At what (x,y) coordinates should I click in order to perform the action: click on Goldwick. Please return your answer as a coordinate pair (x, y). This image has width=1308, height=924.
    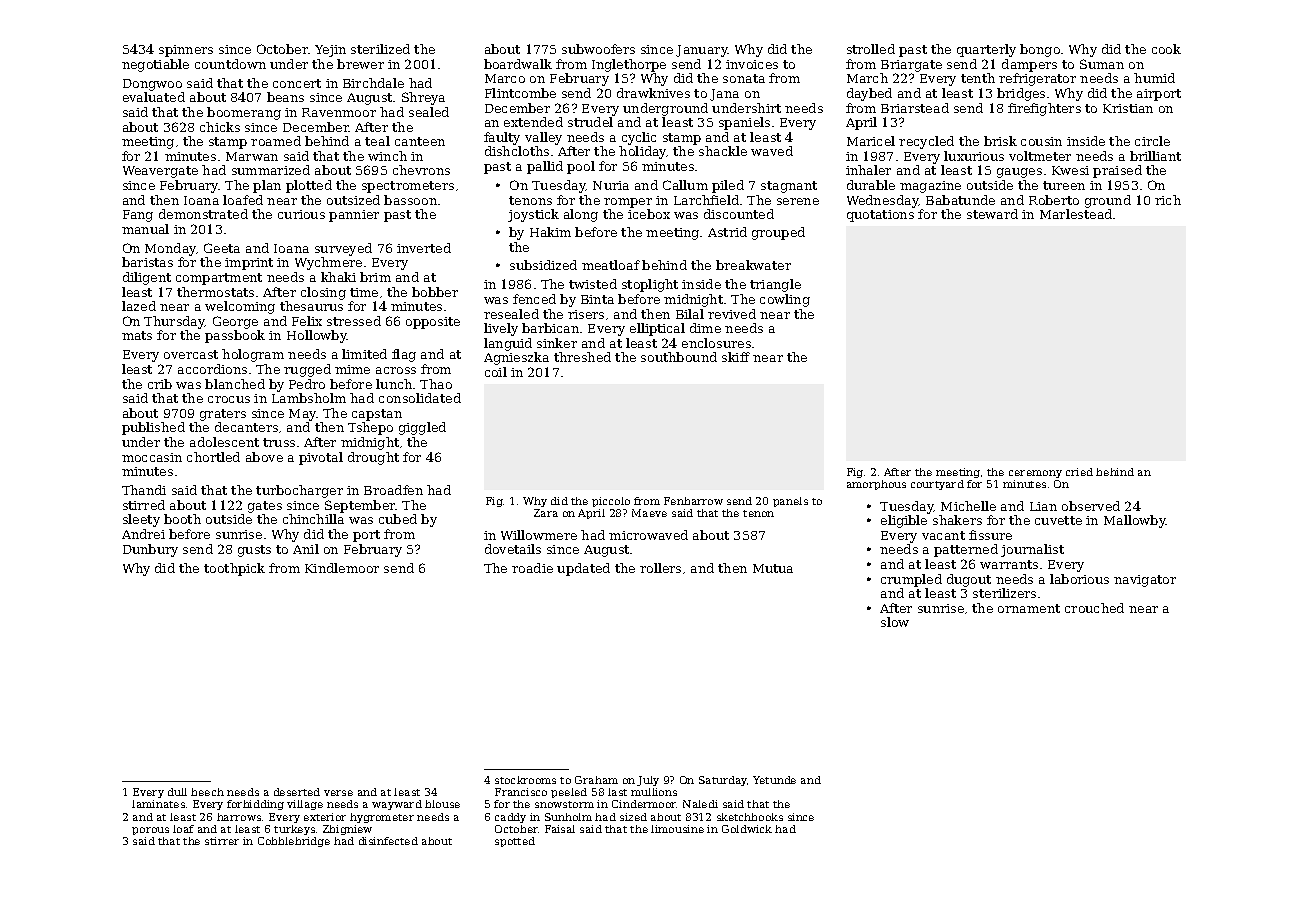
    Looking at the image, I should click on (747, 829).
